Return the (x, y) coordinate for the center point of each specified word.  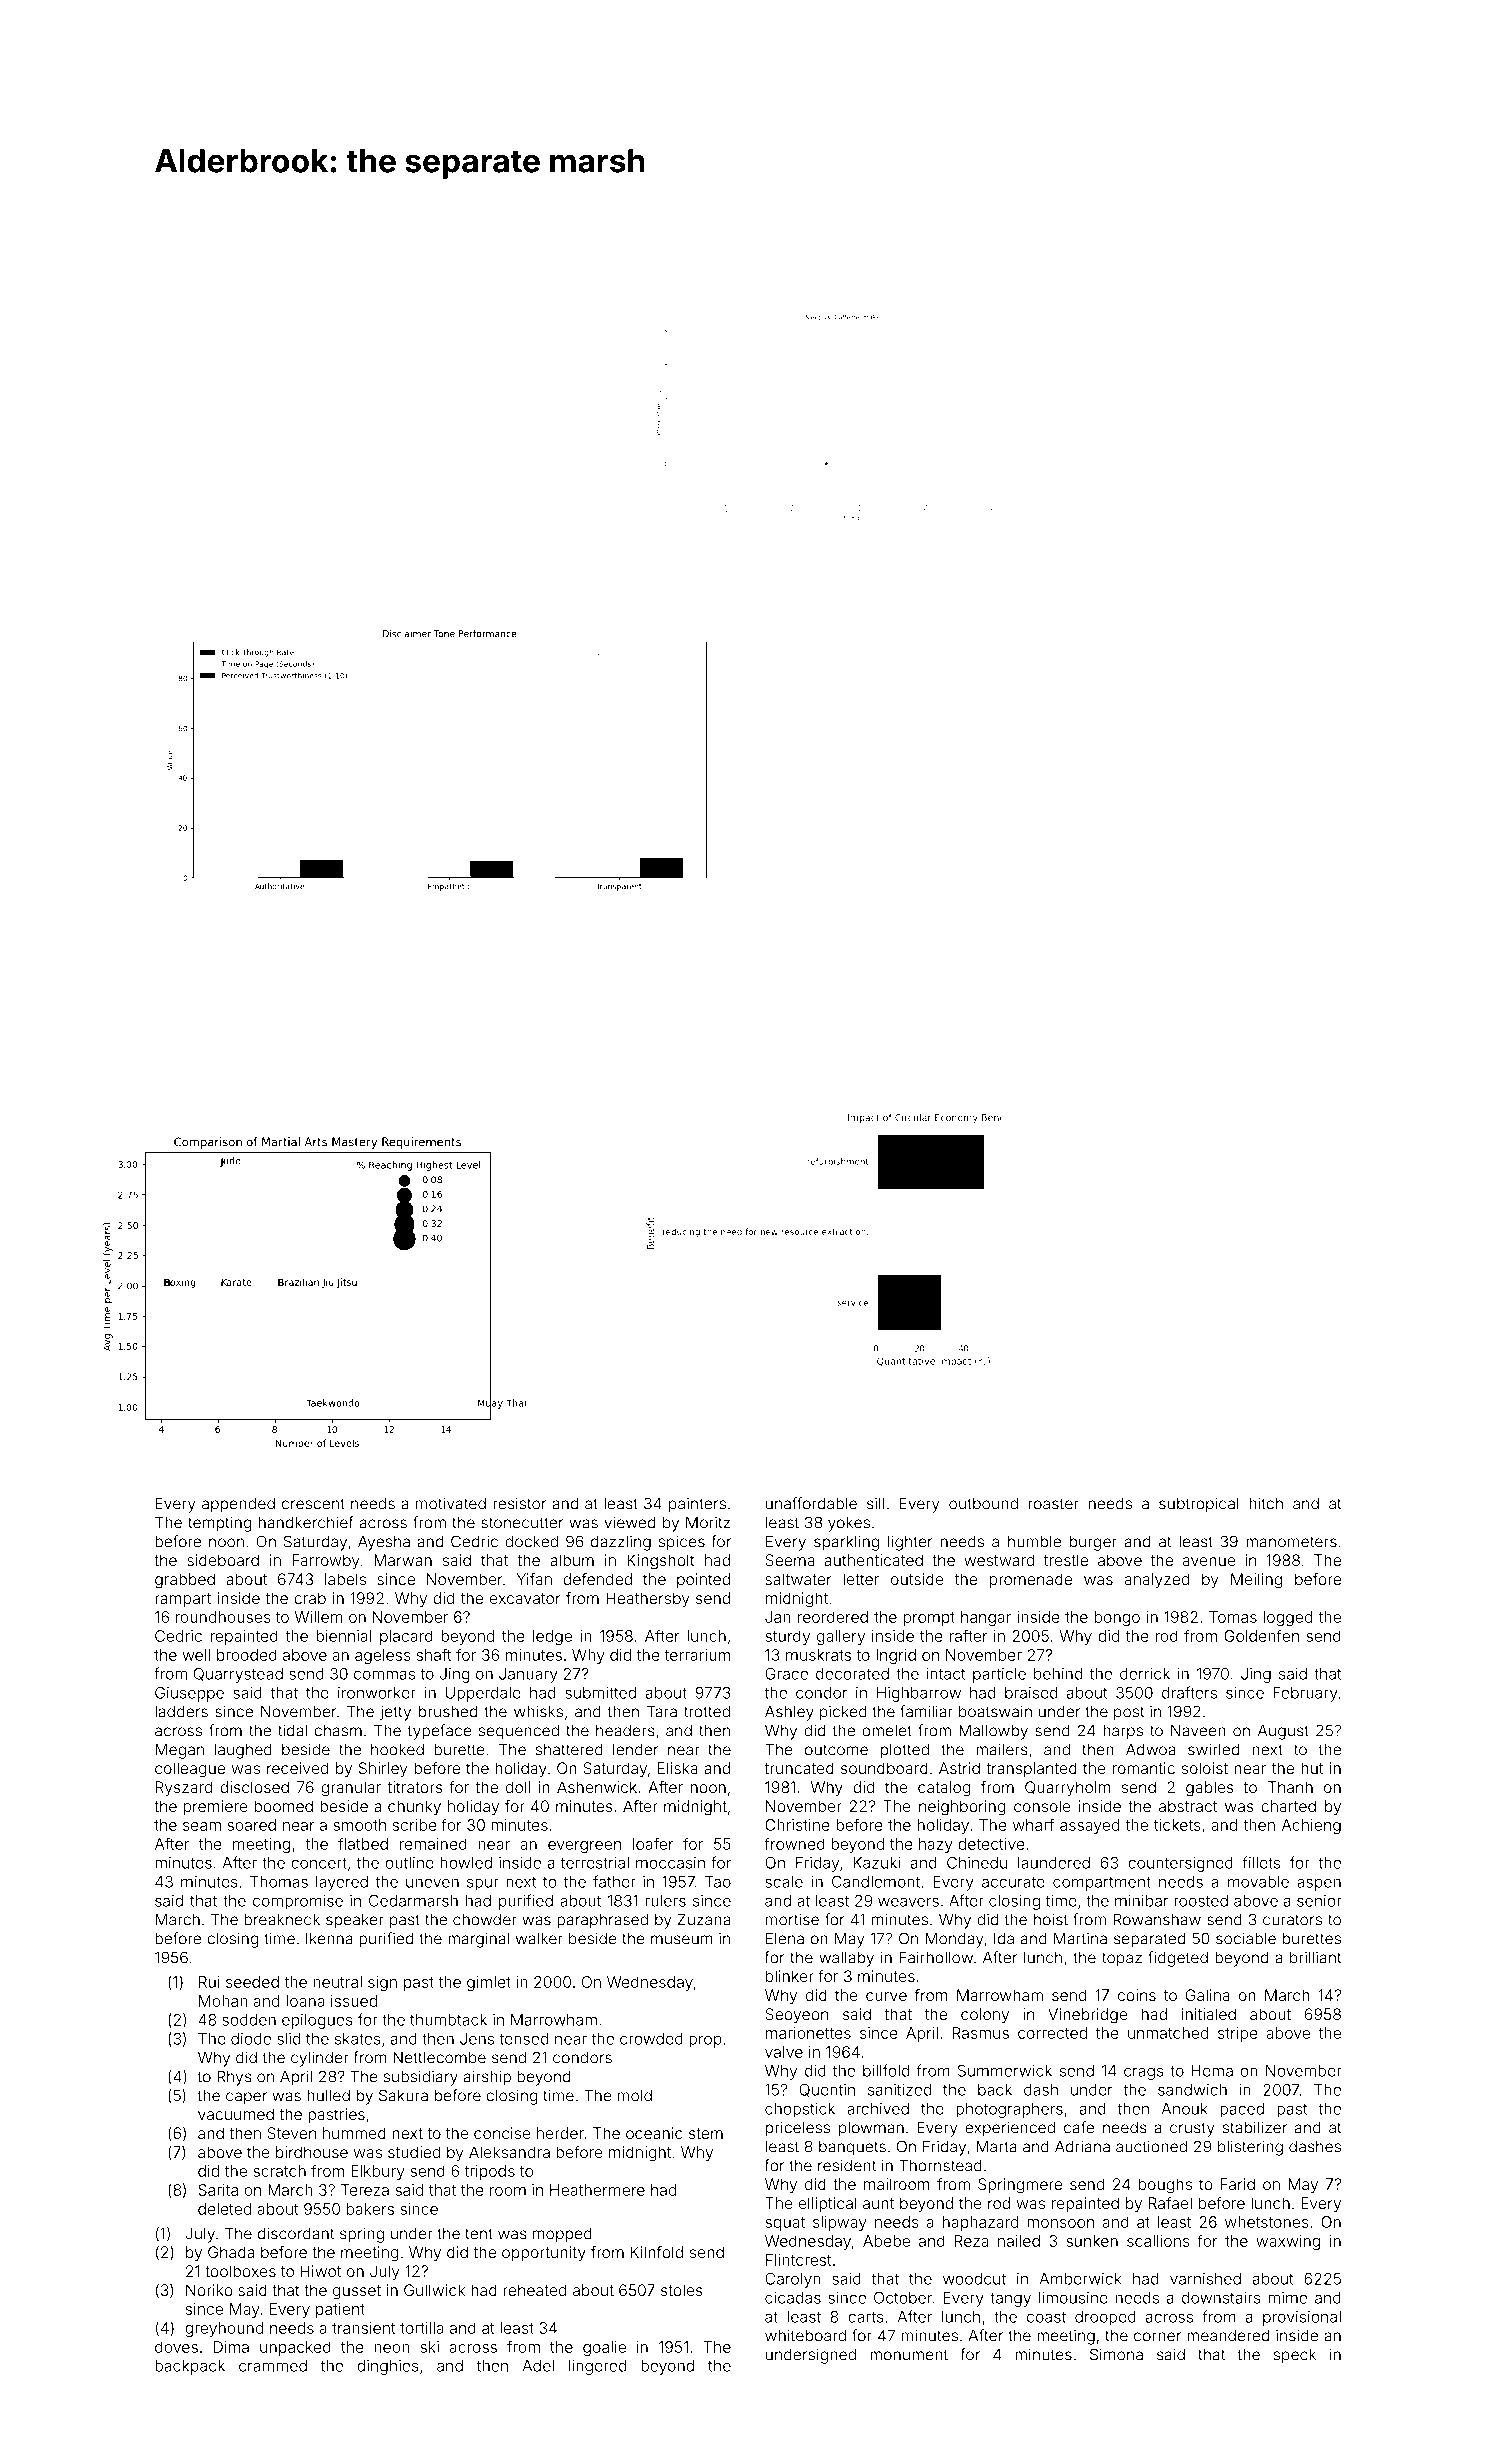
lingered (597, 2367)
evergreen (584, 1847)
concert (319, 1863)
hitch (1266, 1503)
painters (697, 1505)
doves (176, 2347)
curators (1292, 1920)
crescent (313, 1504)
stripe (1238, 2034)
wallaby (846, 1959)
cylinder (320, 2059)
